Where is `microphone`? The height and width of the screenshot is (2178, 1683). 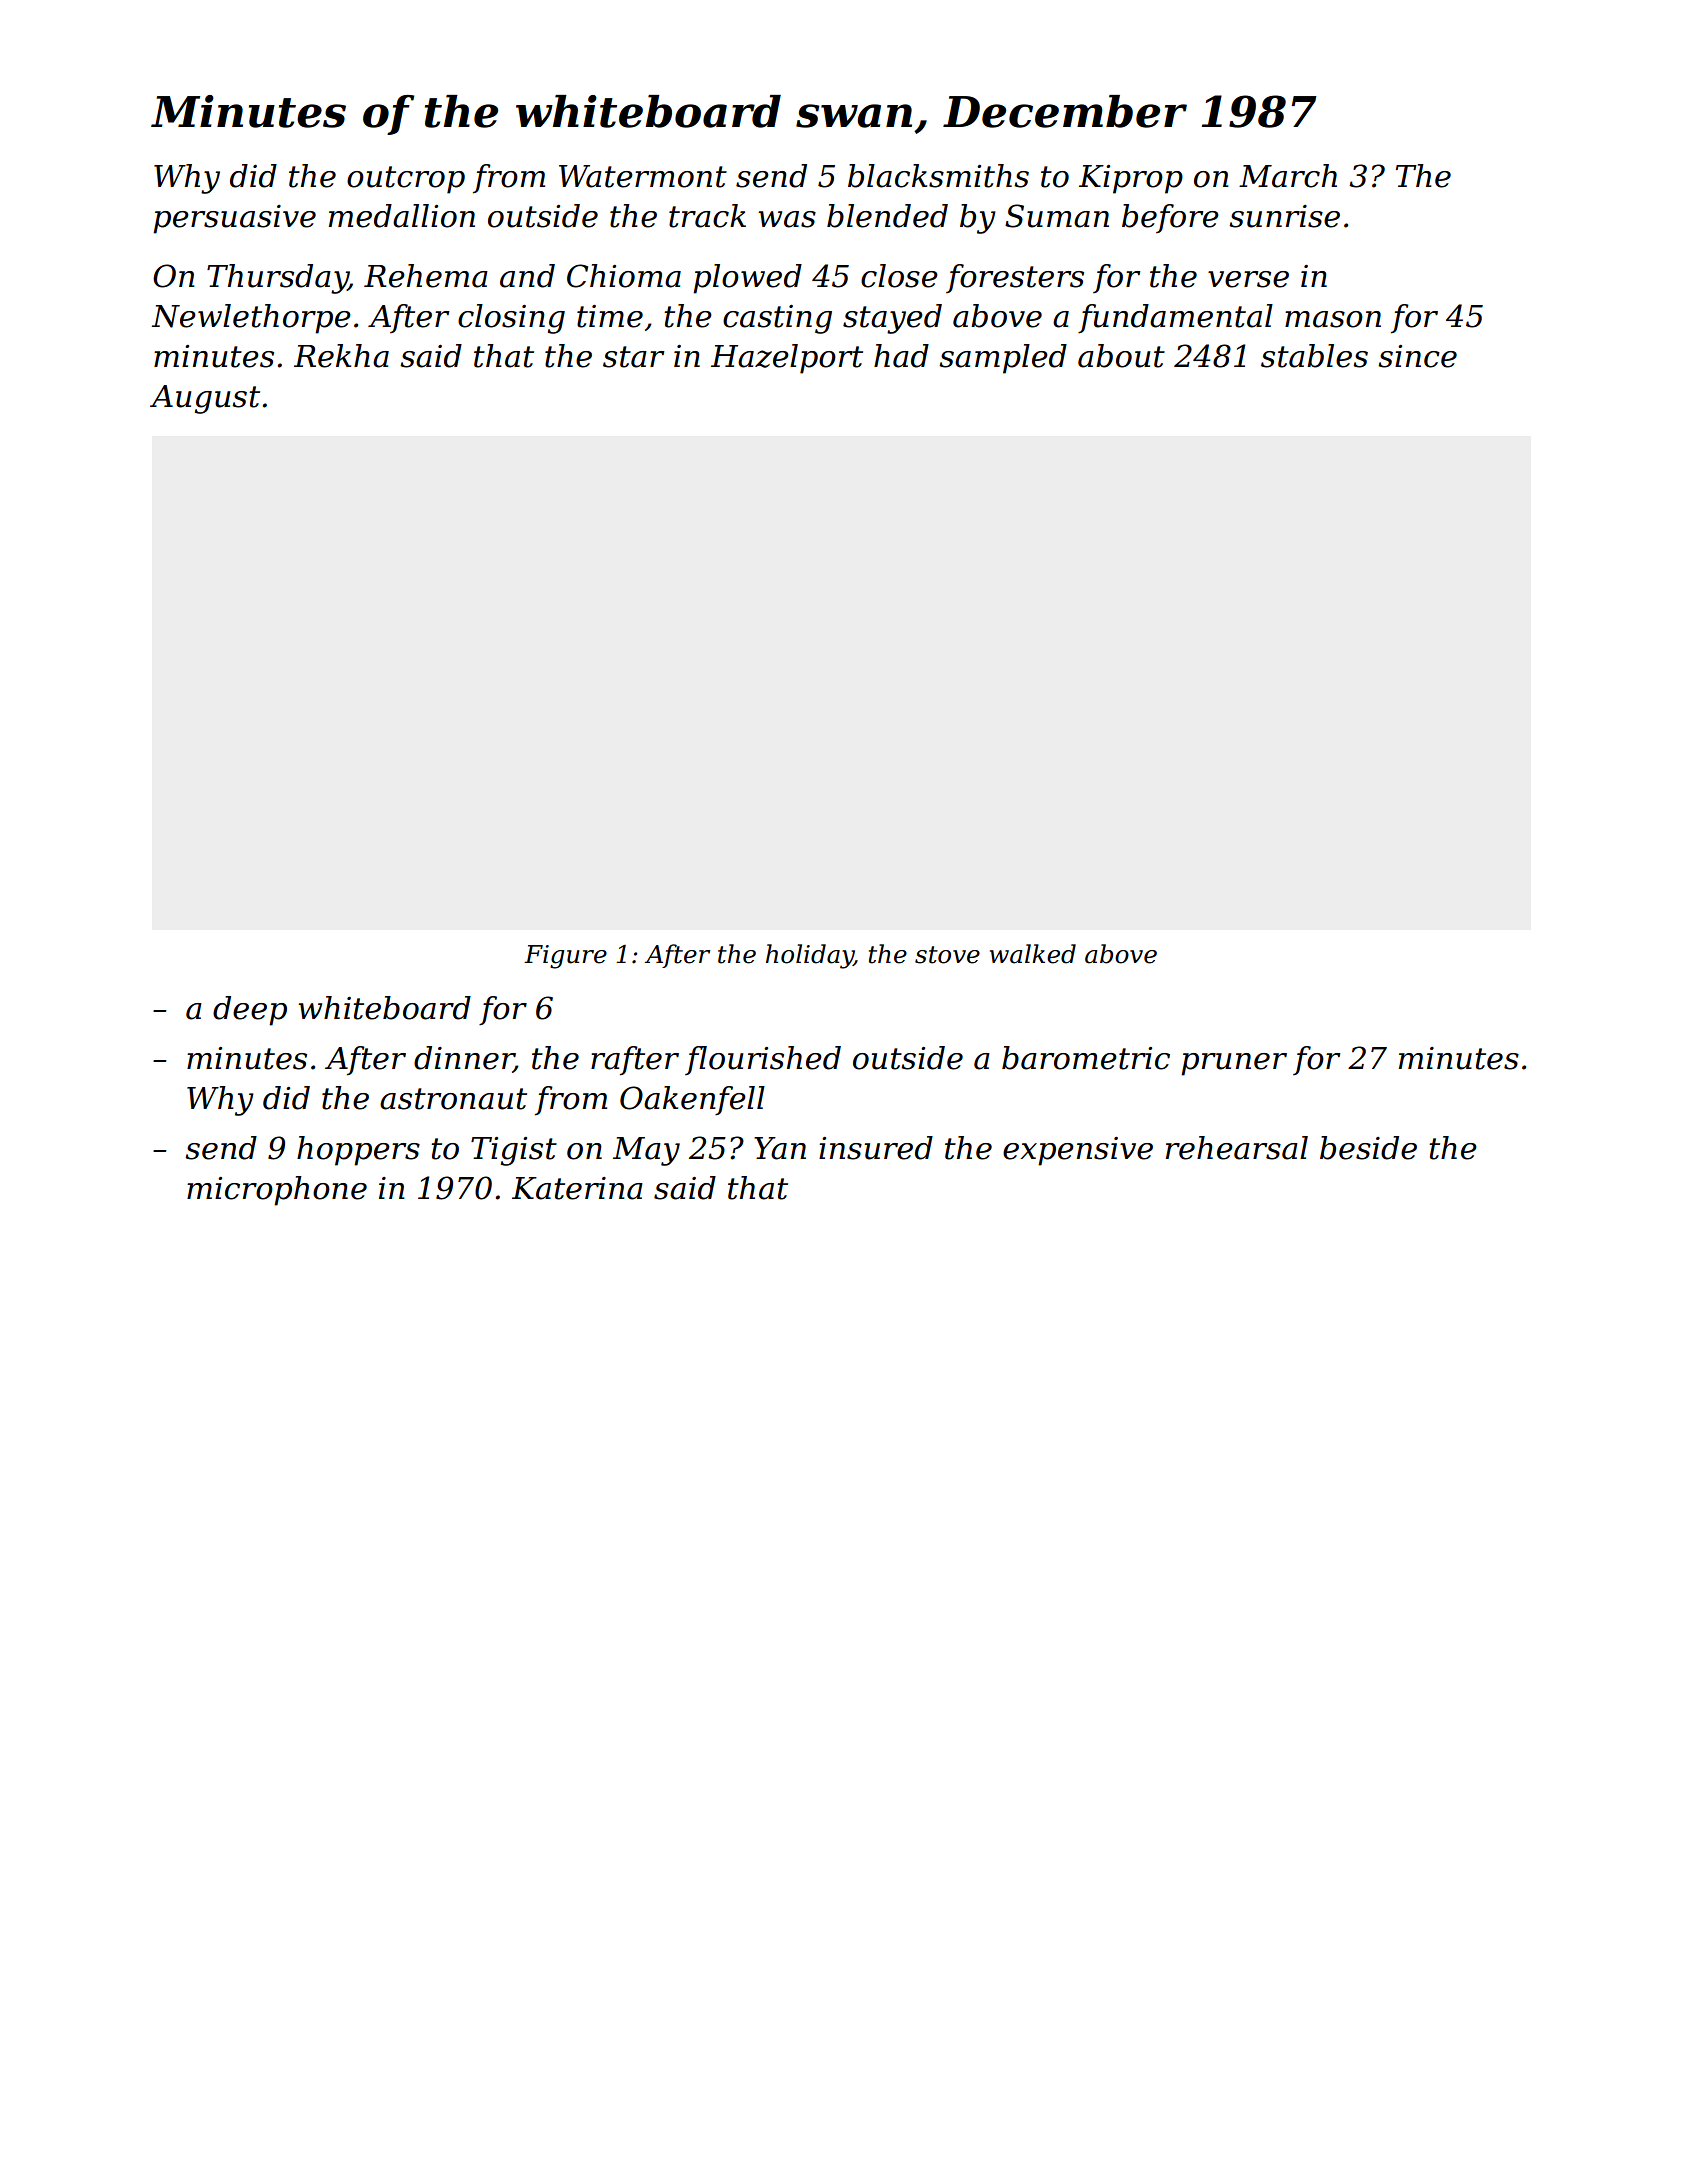 microphone is located at coordinates (277, 1191).
